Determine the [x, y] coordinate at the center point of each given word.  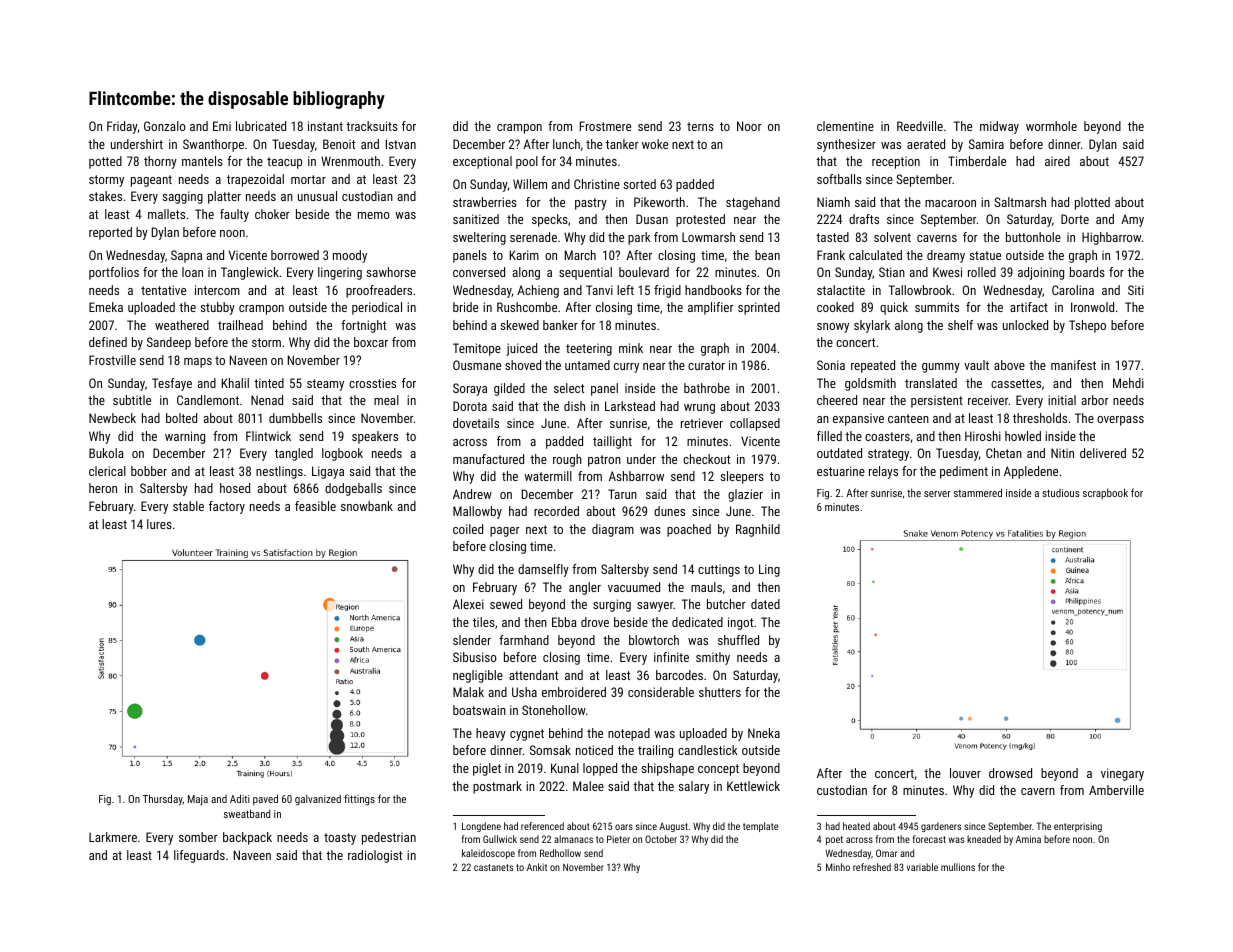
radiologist [375, 856]
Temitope [477, 349]
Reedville [920, 126]
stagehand [753, 203]
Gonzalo [165, 126]
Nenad [267, 400]
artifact [1029, 307]
